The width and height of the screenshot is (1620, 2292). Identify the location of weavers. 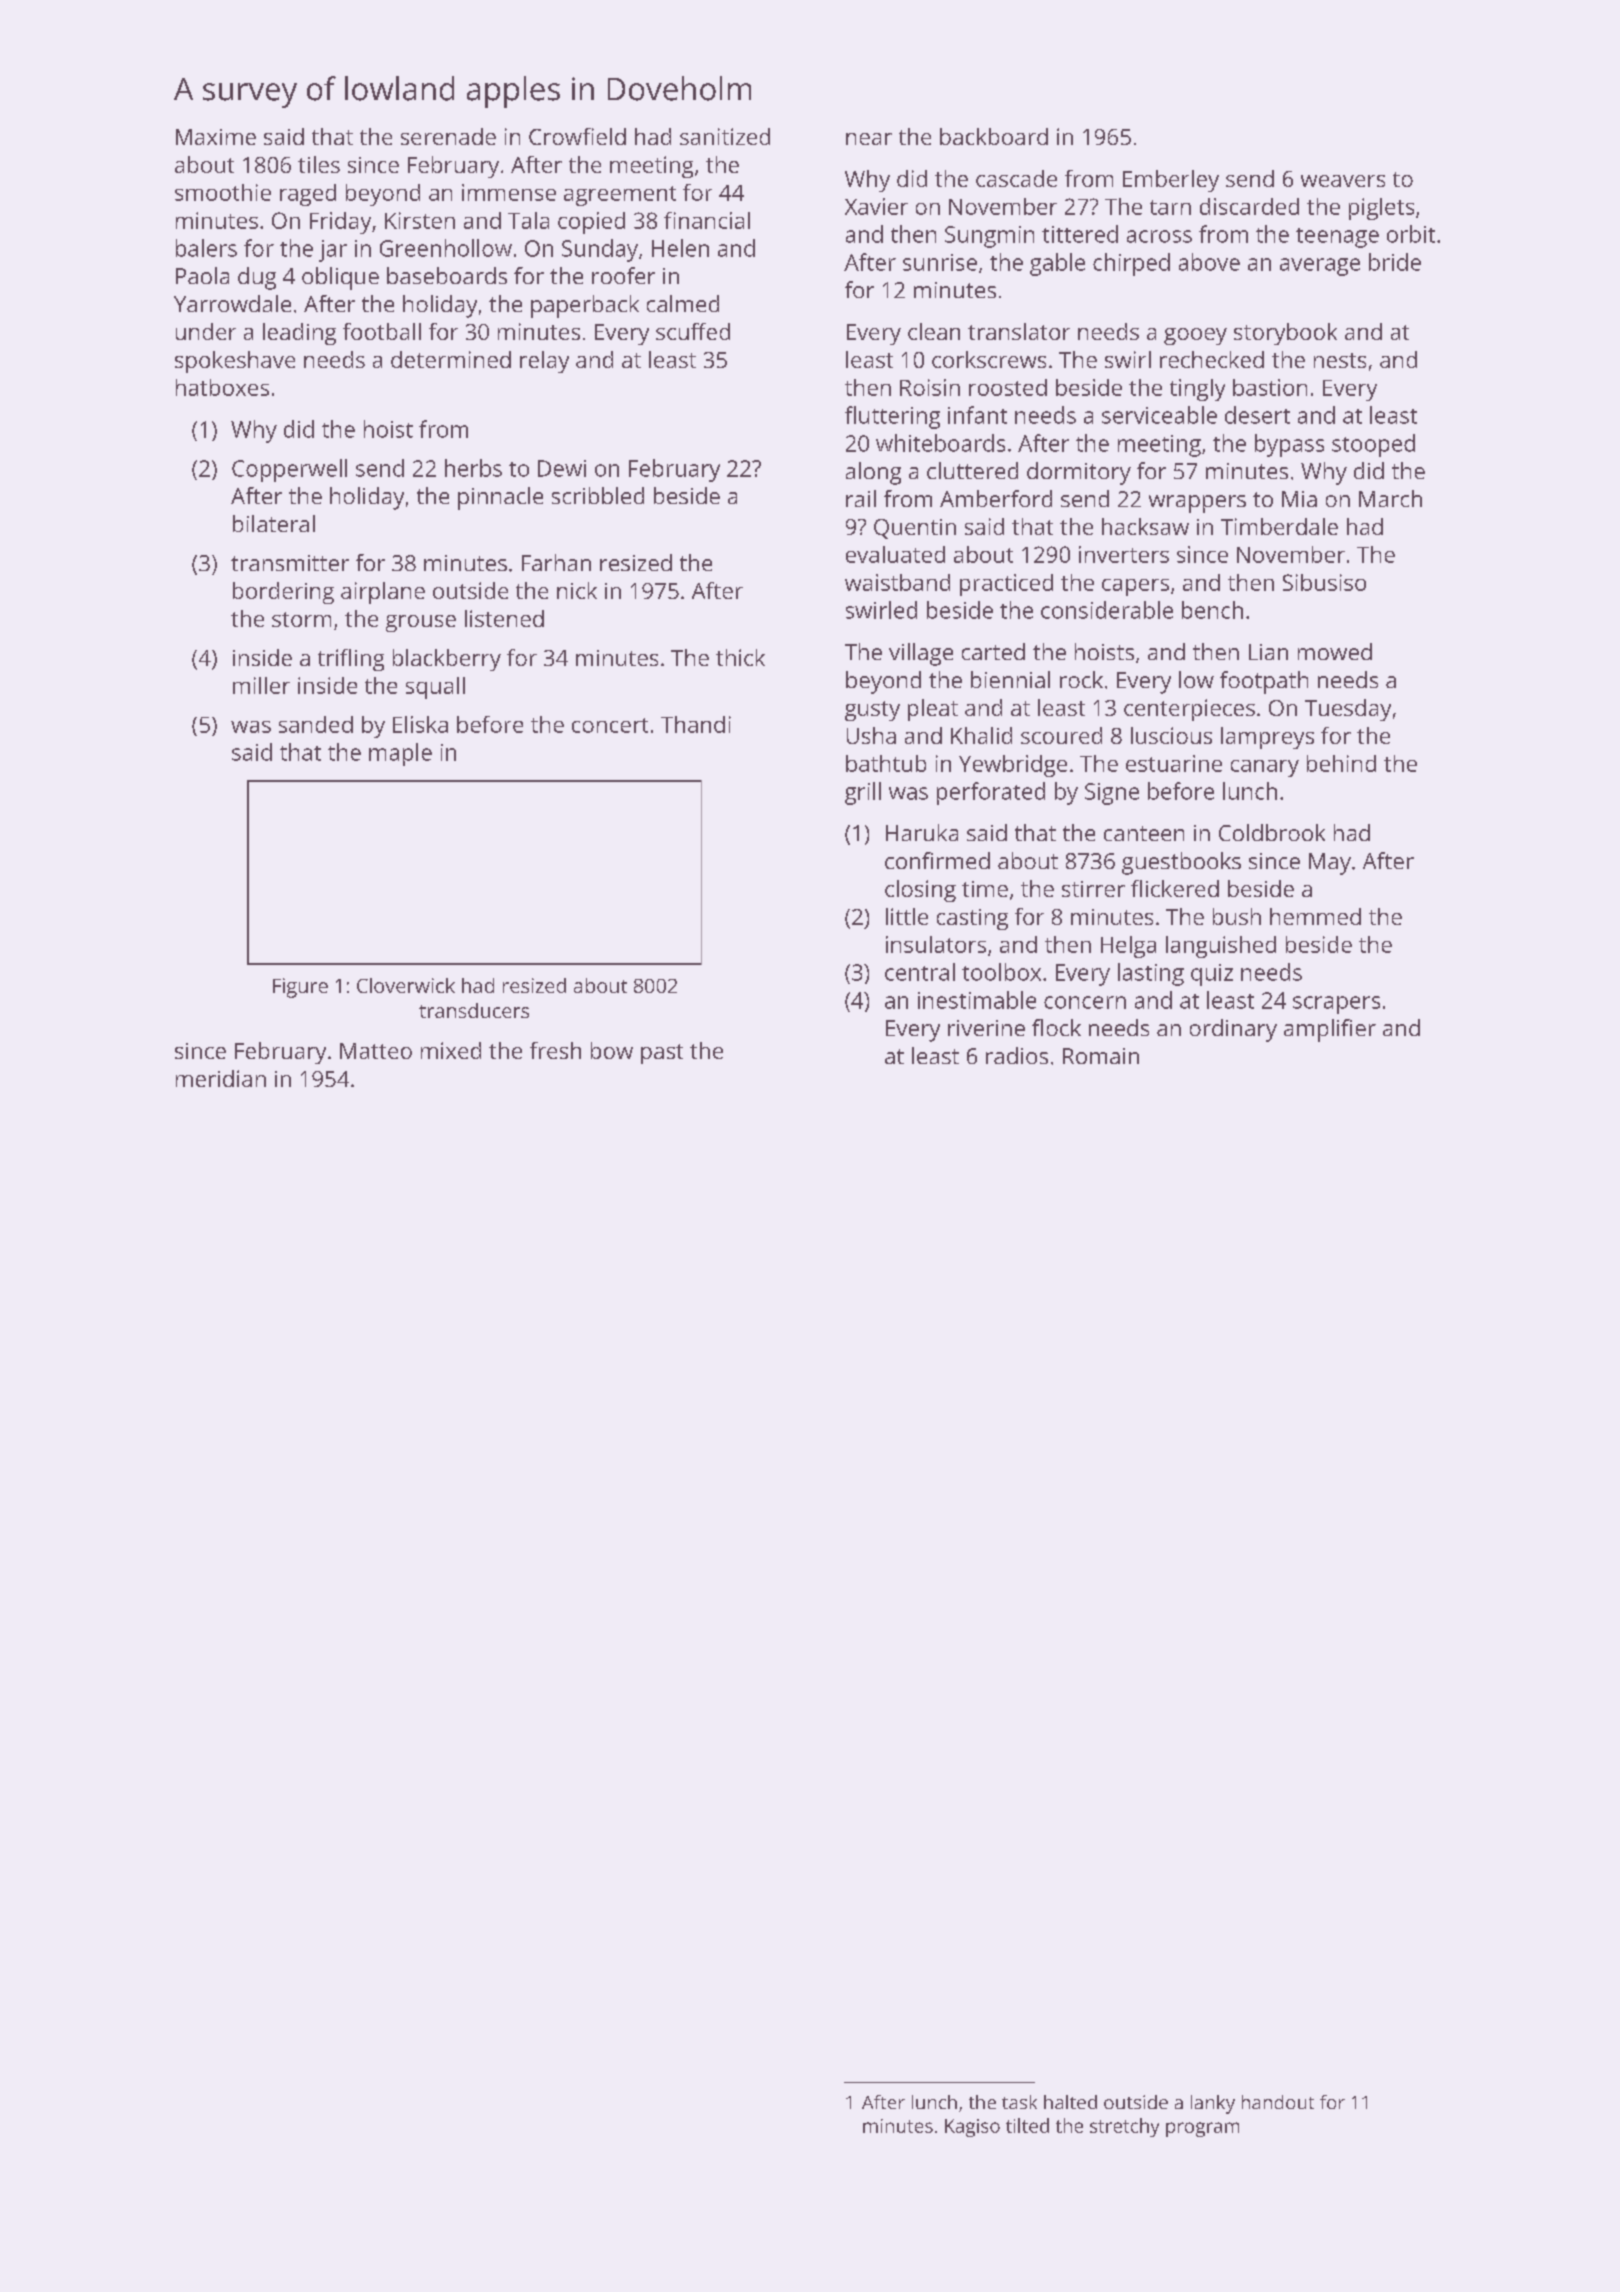
(1343, 181).
